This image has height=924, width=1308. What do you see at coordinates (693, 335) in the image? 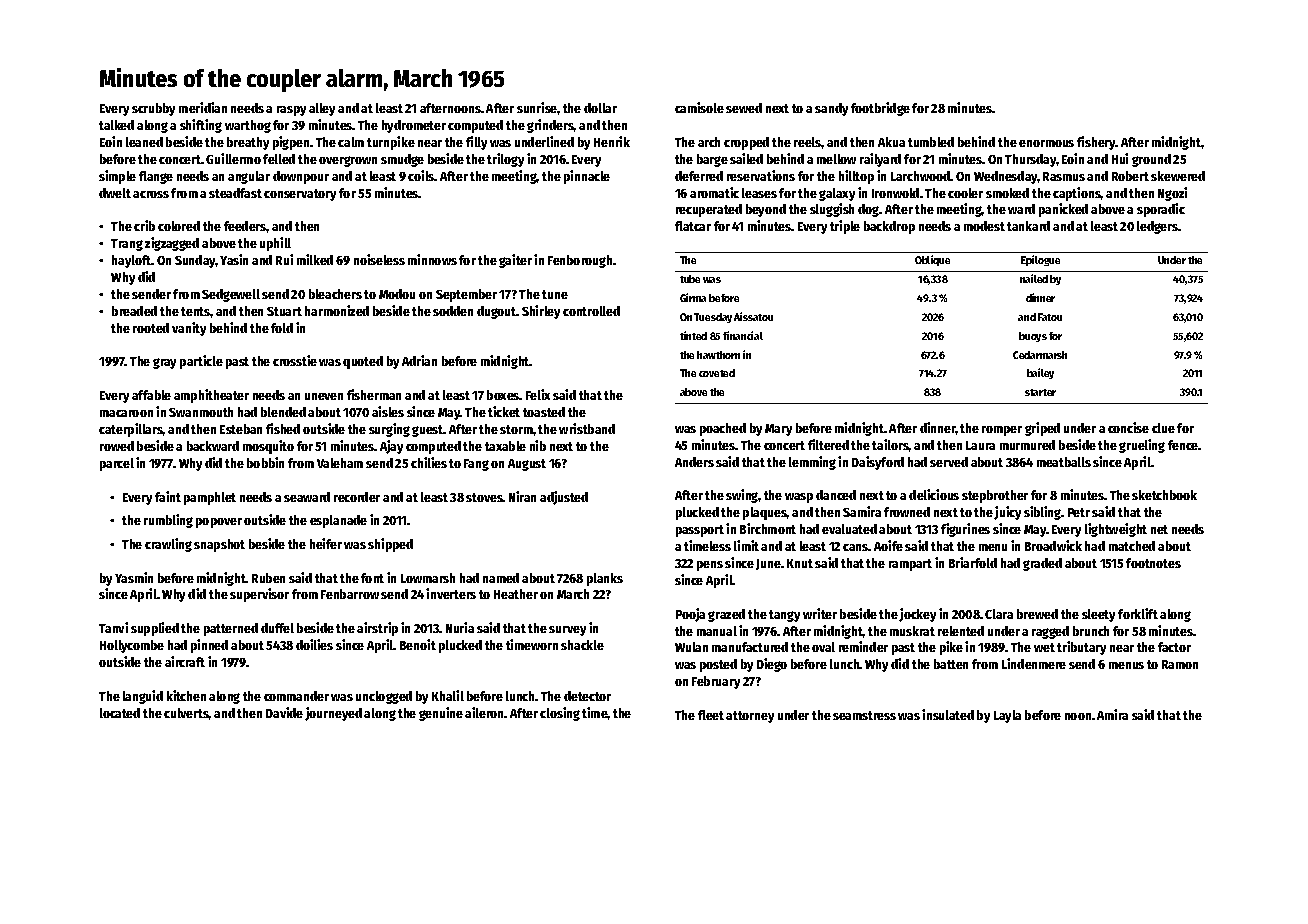
I see `tinted` at bounding box center [693, 335].
